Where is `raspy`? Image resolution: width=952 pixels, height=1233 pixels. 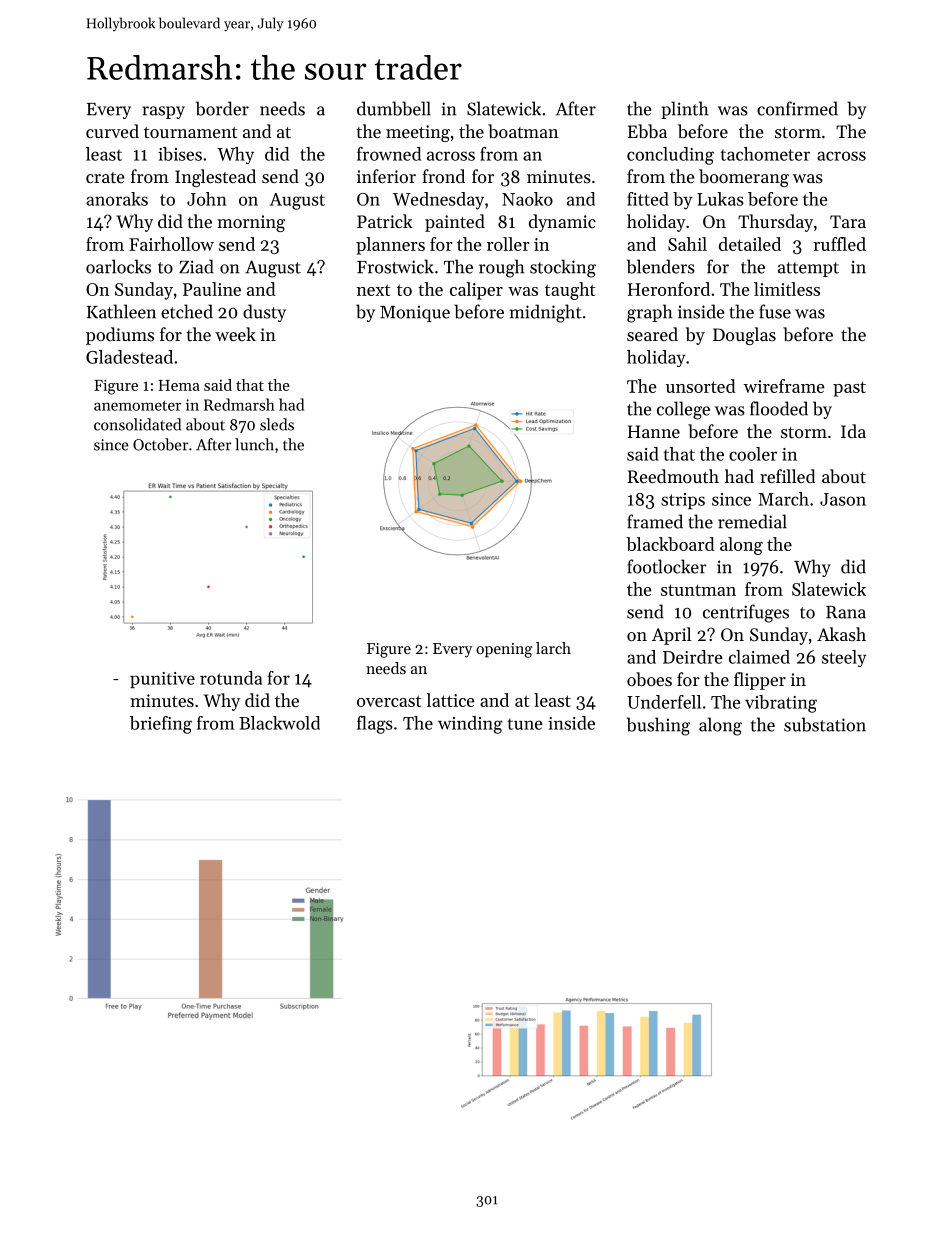
raspy is located at coordinates (163, 112).
